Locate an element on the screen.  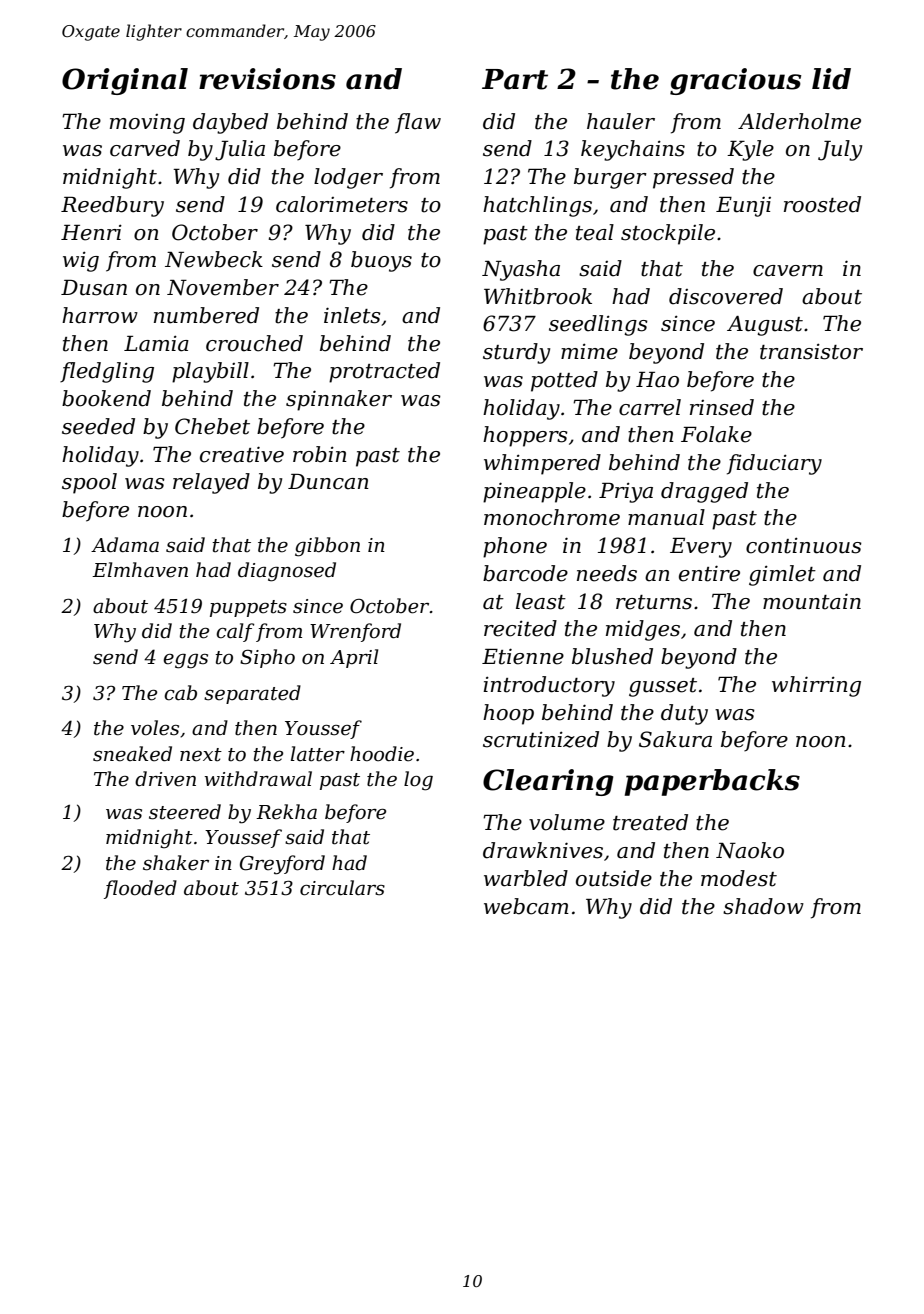
shadow is located at coordinates (763, 906).
